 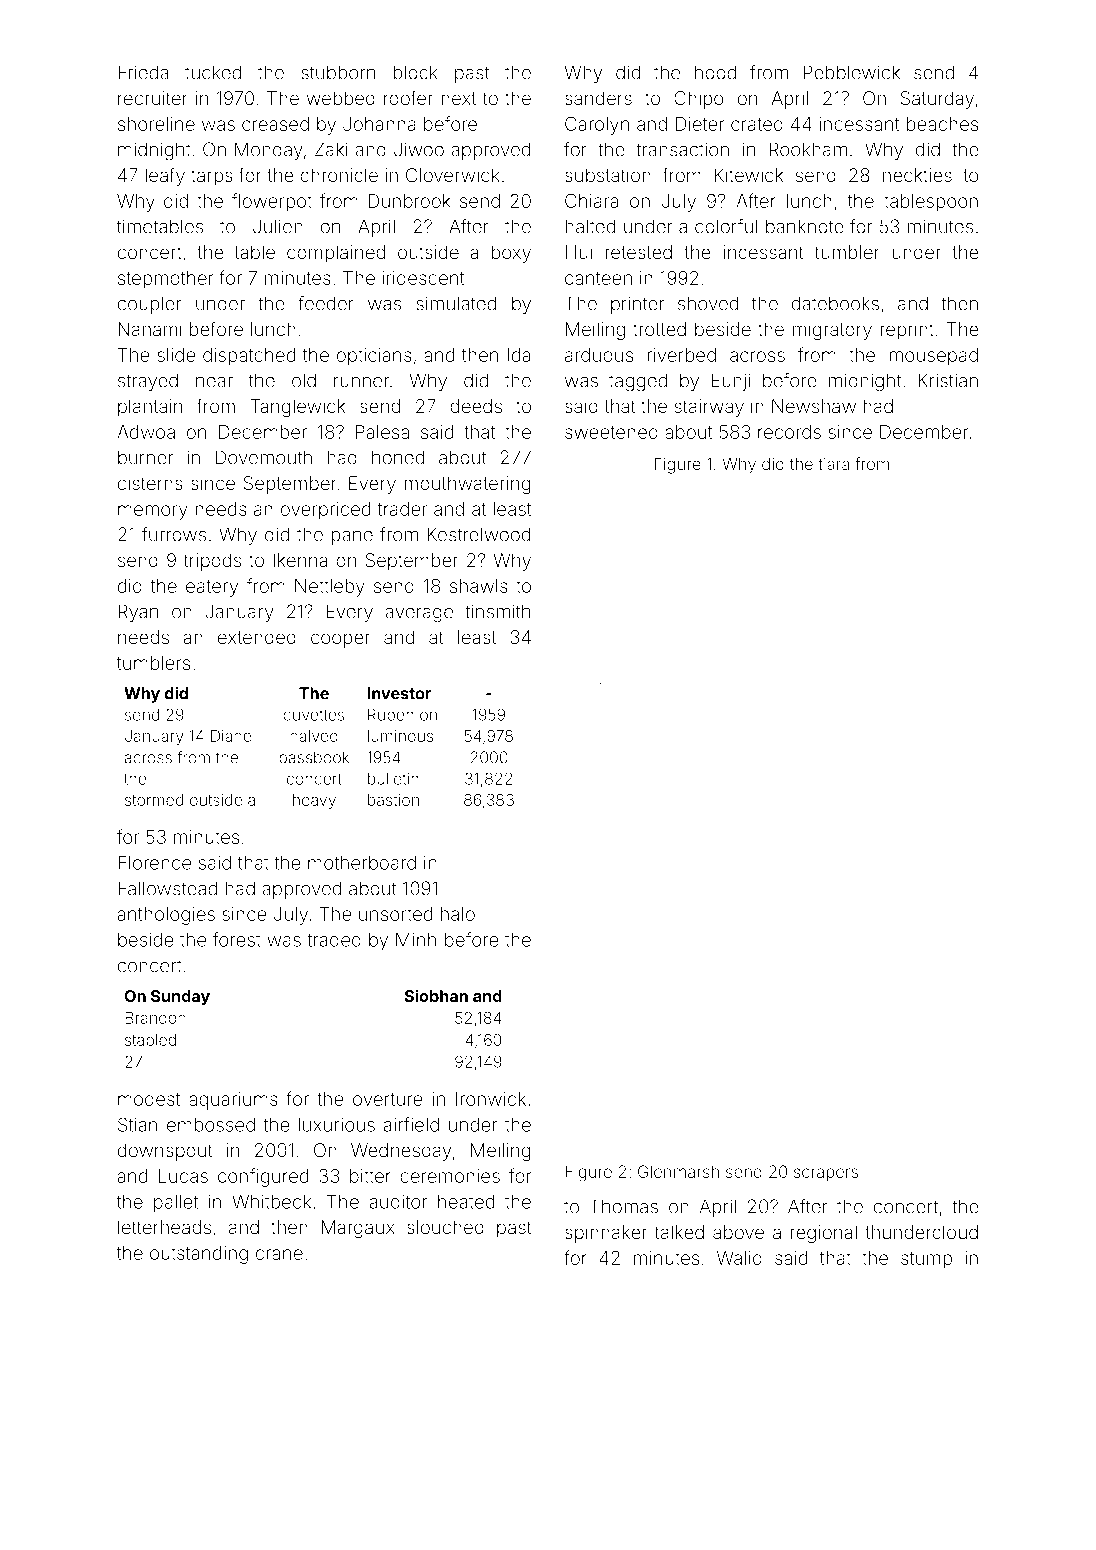 I want to click on strayed, so click(x=148, y=382).
